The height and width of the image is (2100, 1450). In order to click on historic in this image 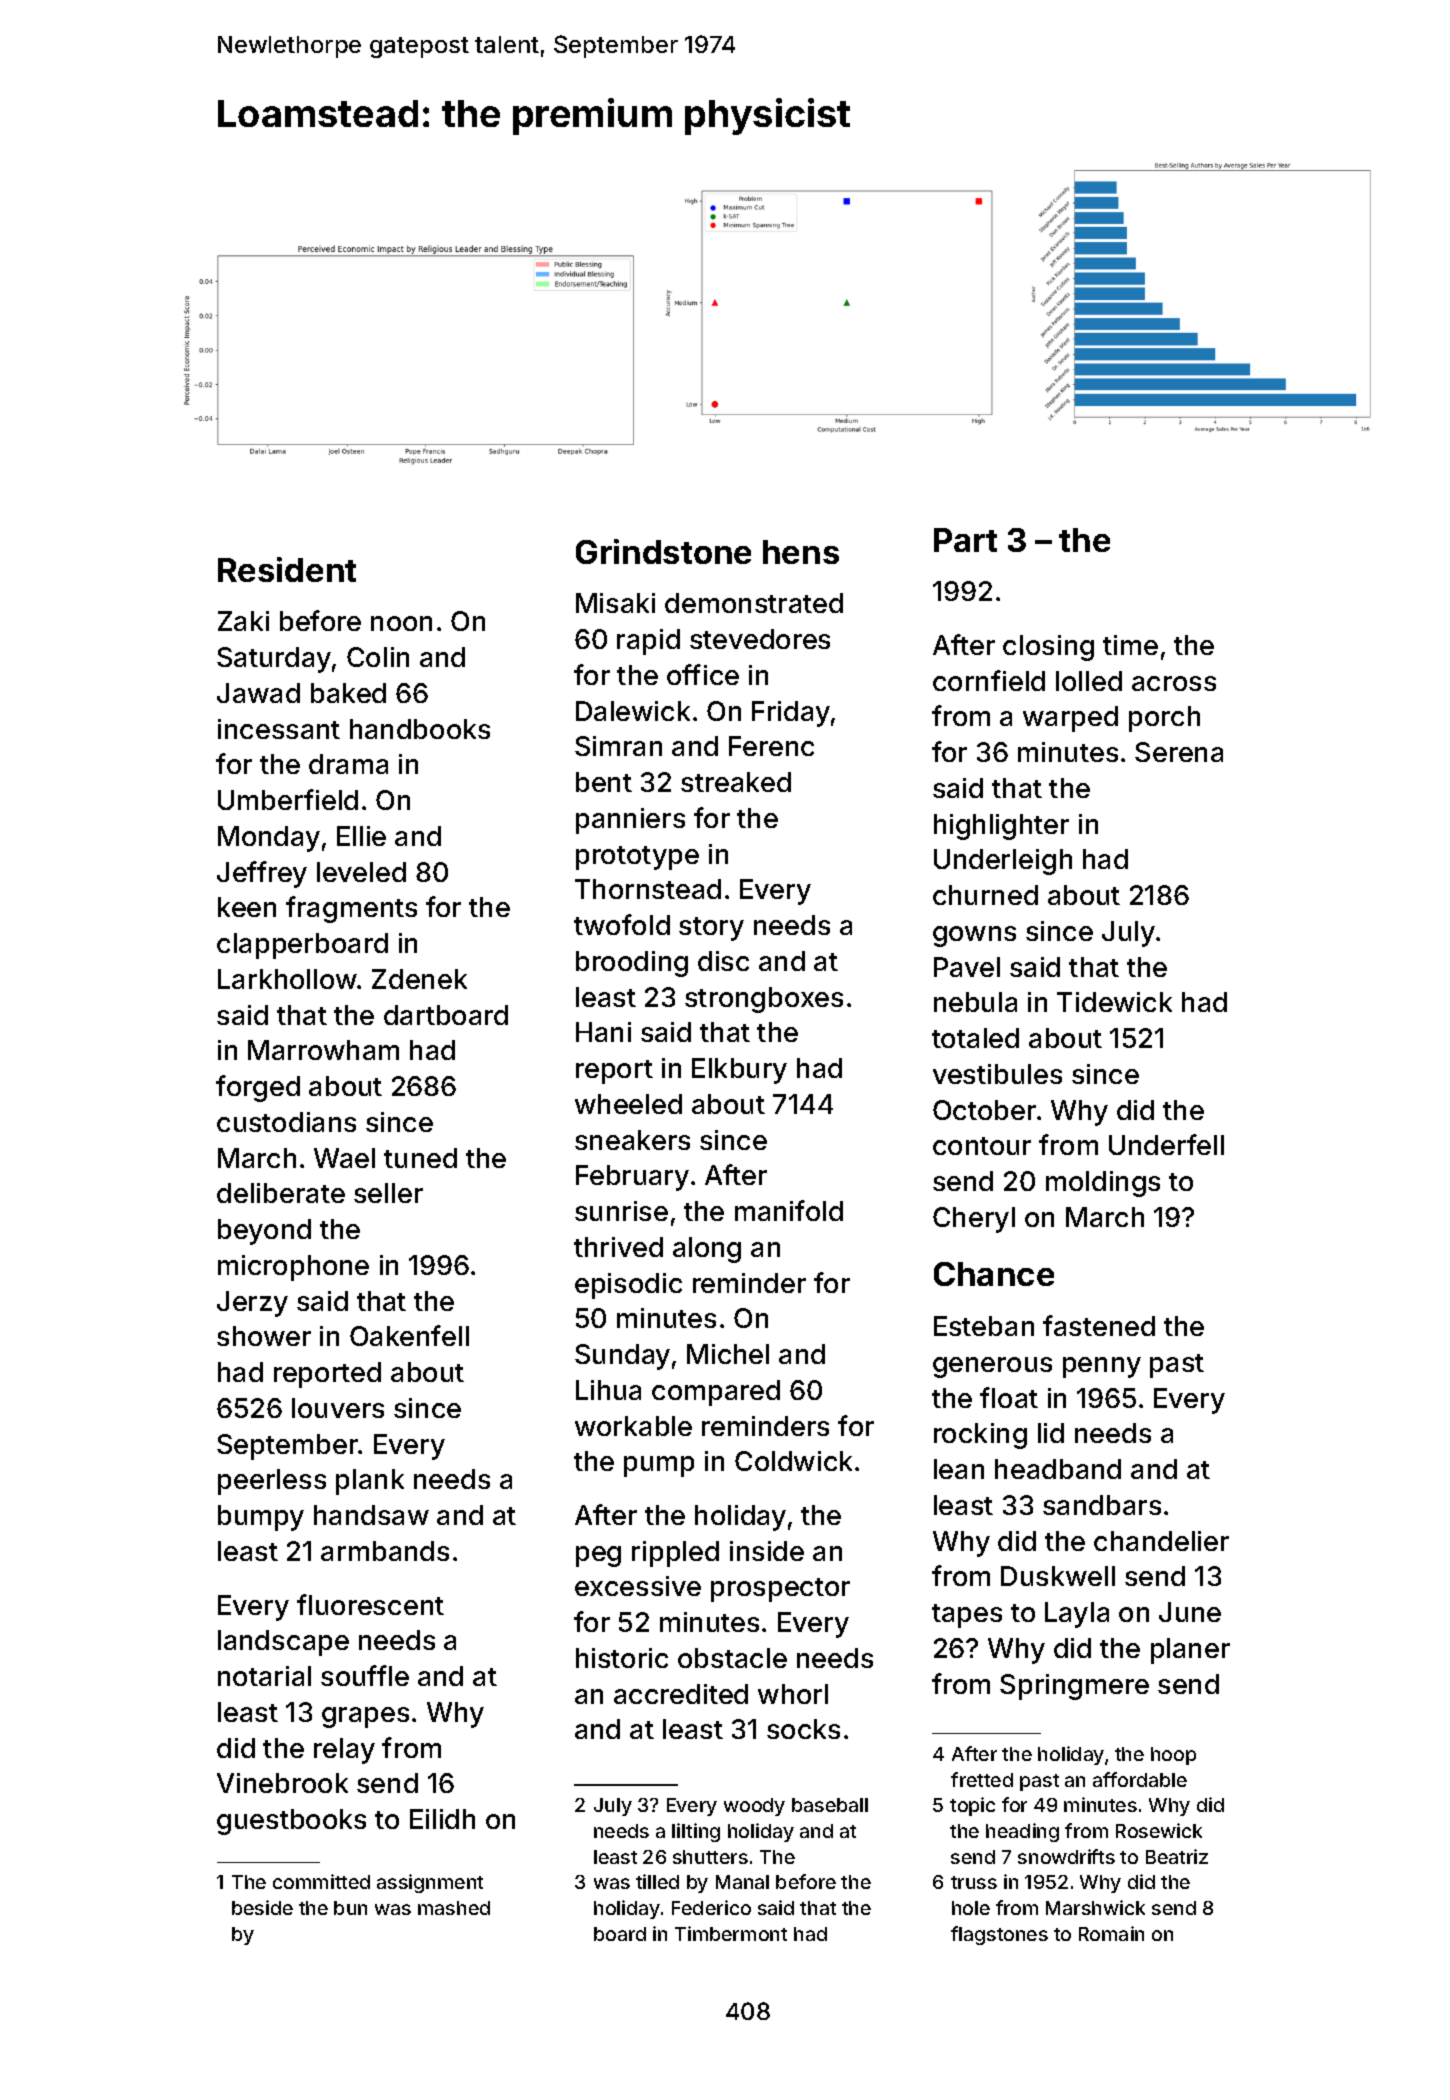, I will do `click(622, 1658)`.
